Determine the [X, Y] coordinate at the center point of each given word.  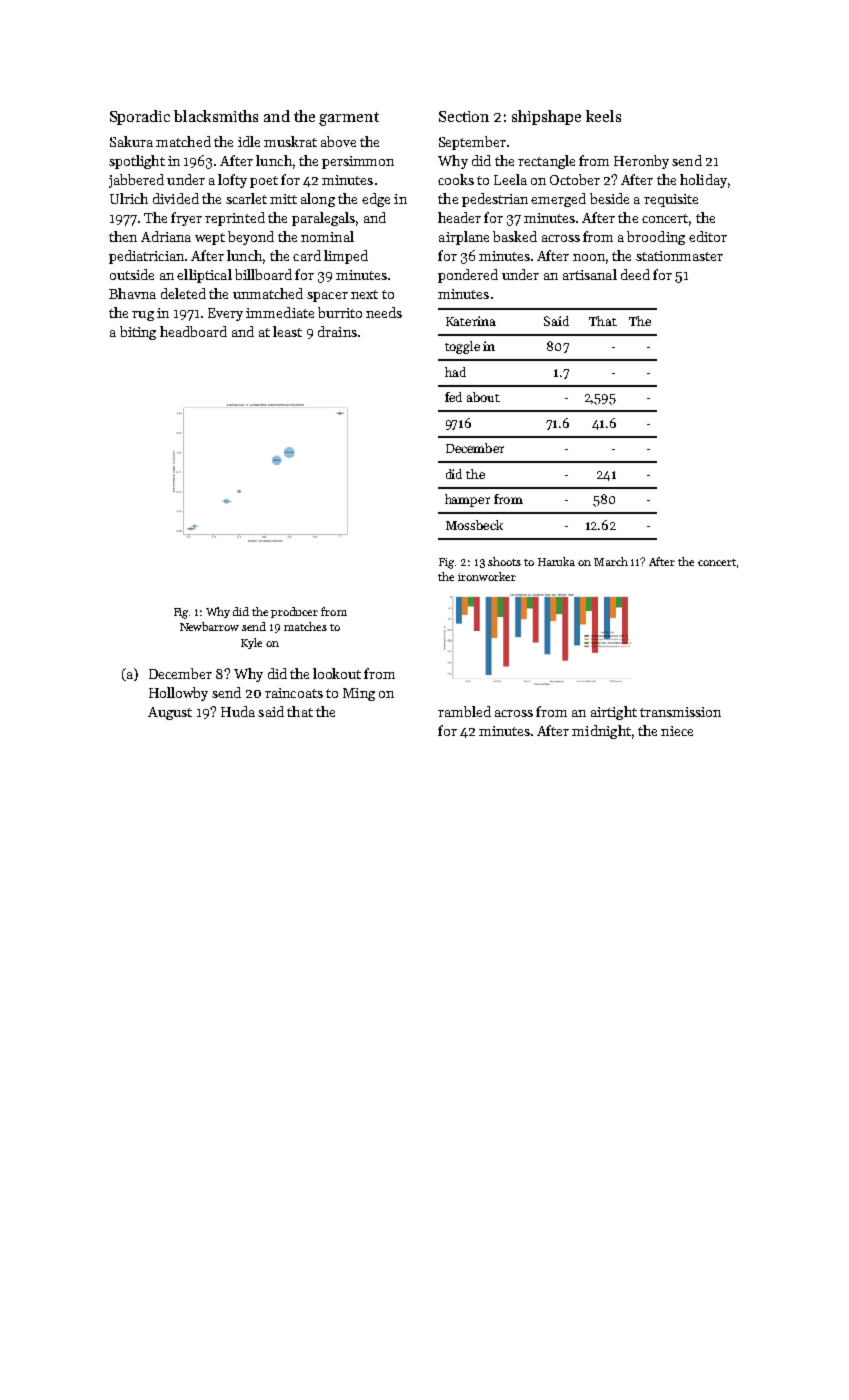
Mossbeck [474, 525]
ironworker [487, 576]
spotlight [137, 162]
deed [635, 274]
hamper [467, 500]
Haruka [556, 561]
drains [337, 331]
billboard [263, 274]
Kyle [251, 643]
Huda [238, 711]
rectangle [546, 162]
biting [138, 333]
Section [464, 116]
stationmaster [679, 256]
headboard [193, 331]
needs [384, 312]
